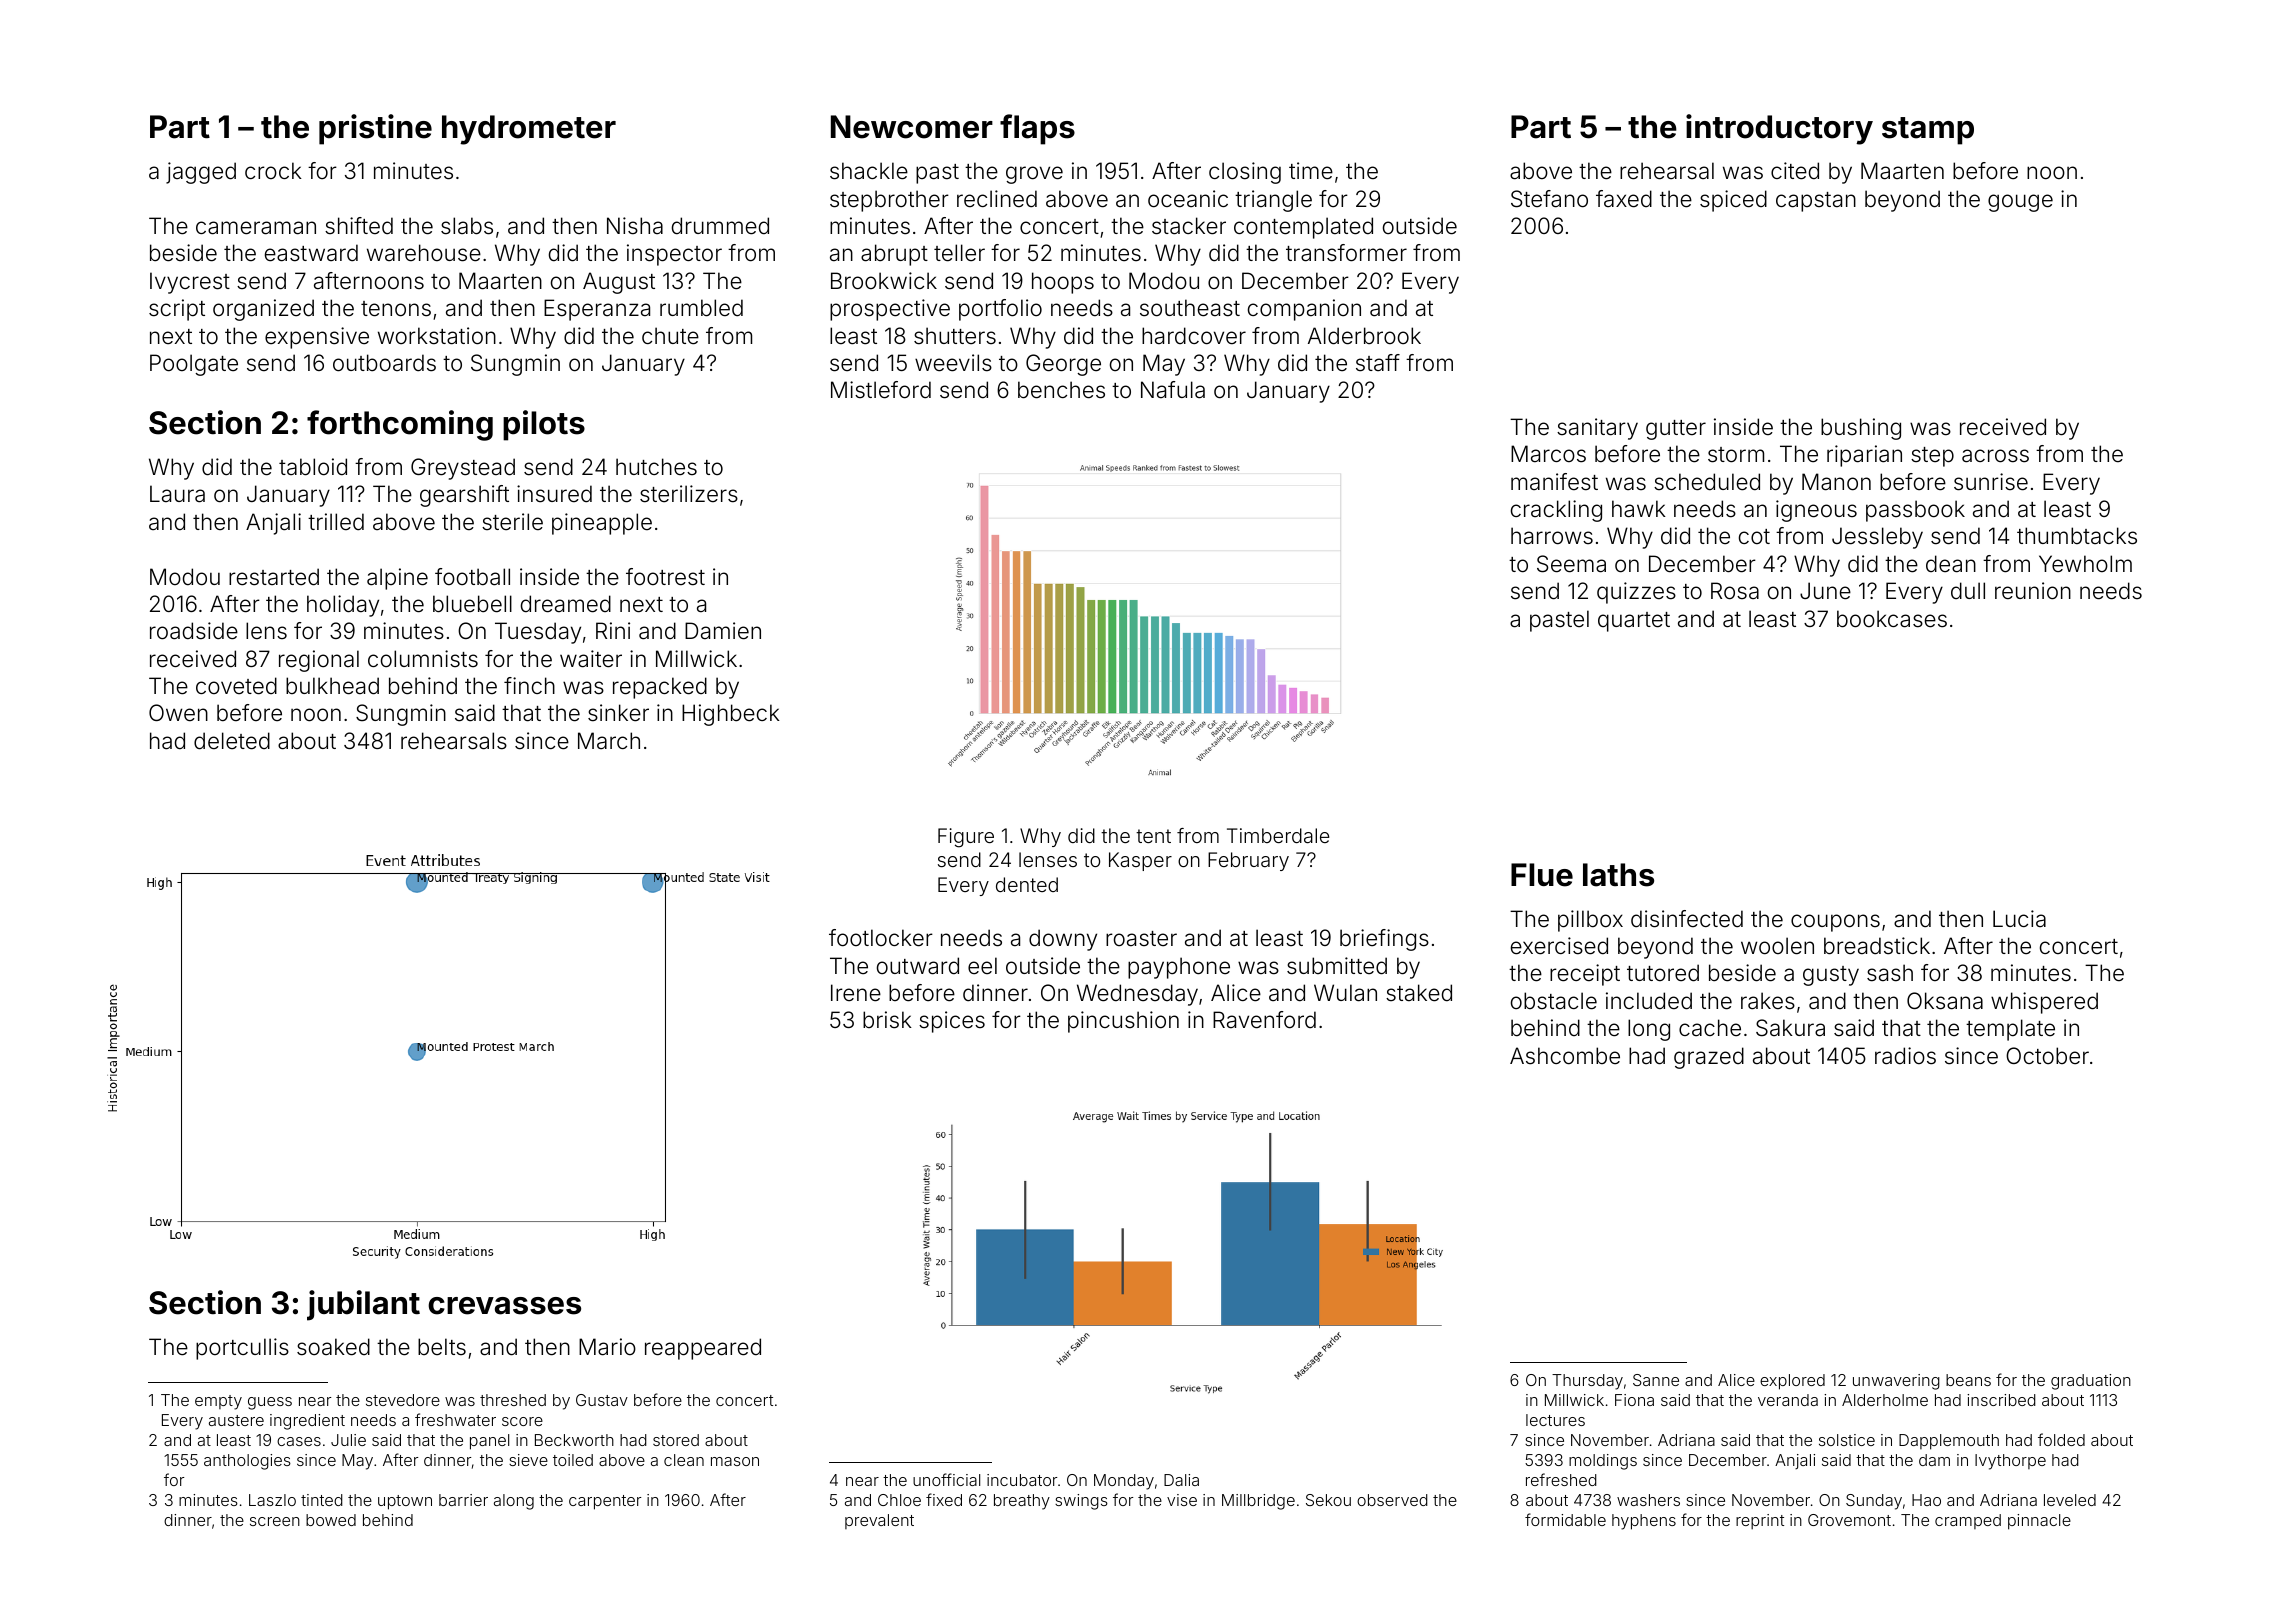 This image has height=1620, width=2292. Describe the element at coordinates (1542, 875) in the image. I see `Flue` at that location.
